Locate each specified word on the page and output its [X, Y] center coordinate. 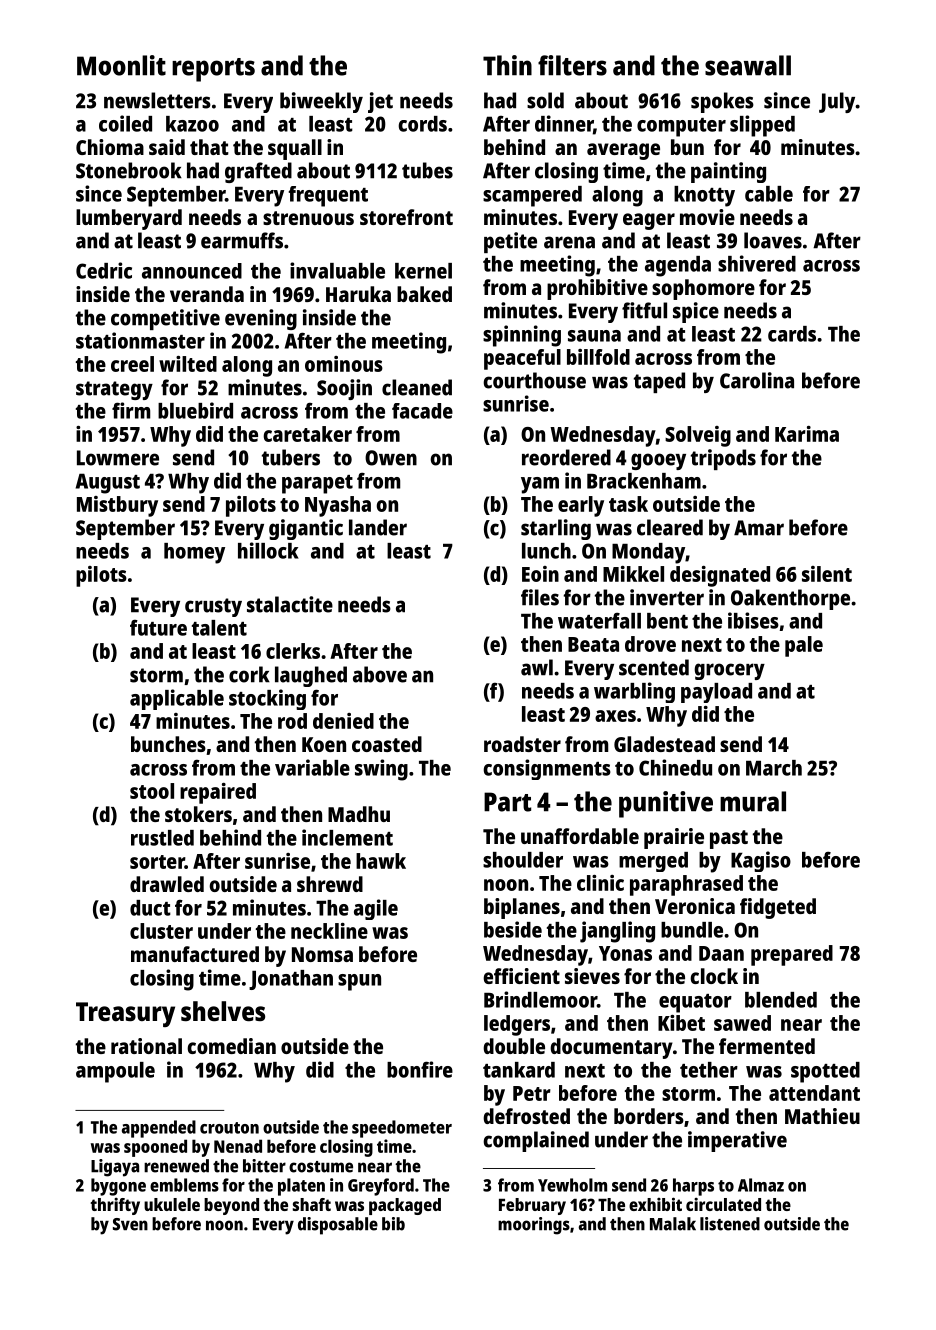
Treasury [125, 1014]
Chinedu [675, 767]
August [108, 483]
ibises [753, 620]
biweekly [321, 102]
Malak [673, 1224]
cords [422, 124]
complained [536, 1141]
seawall [748, 65]
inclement [347, 837]
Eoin [540, 574]
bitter [264, 1166]
